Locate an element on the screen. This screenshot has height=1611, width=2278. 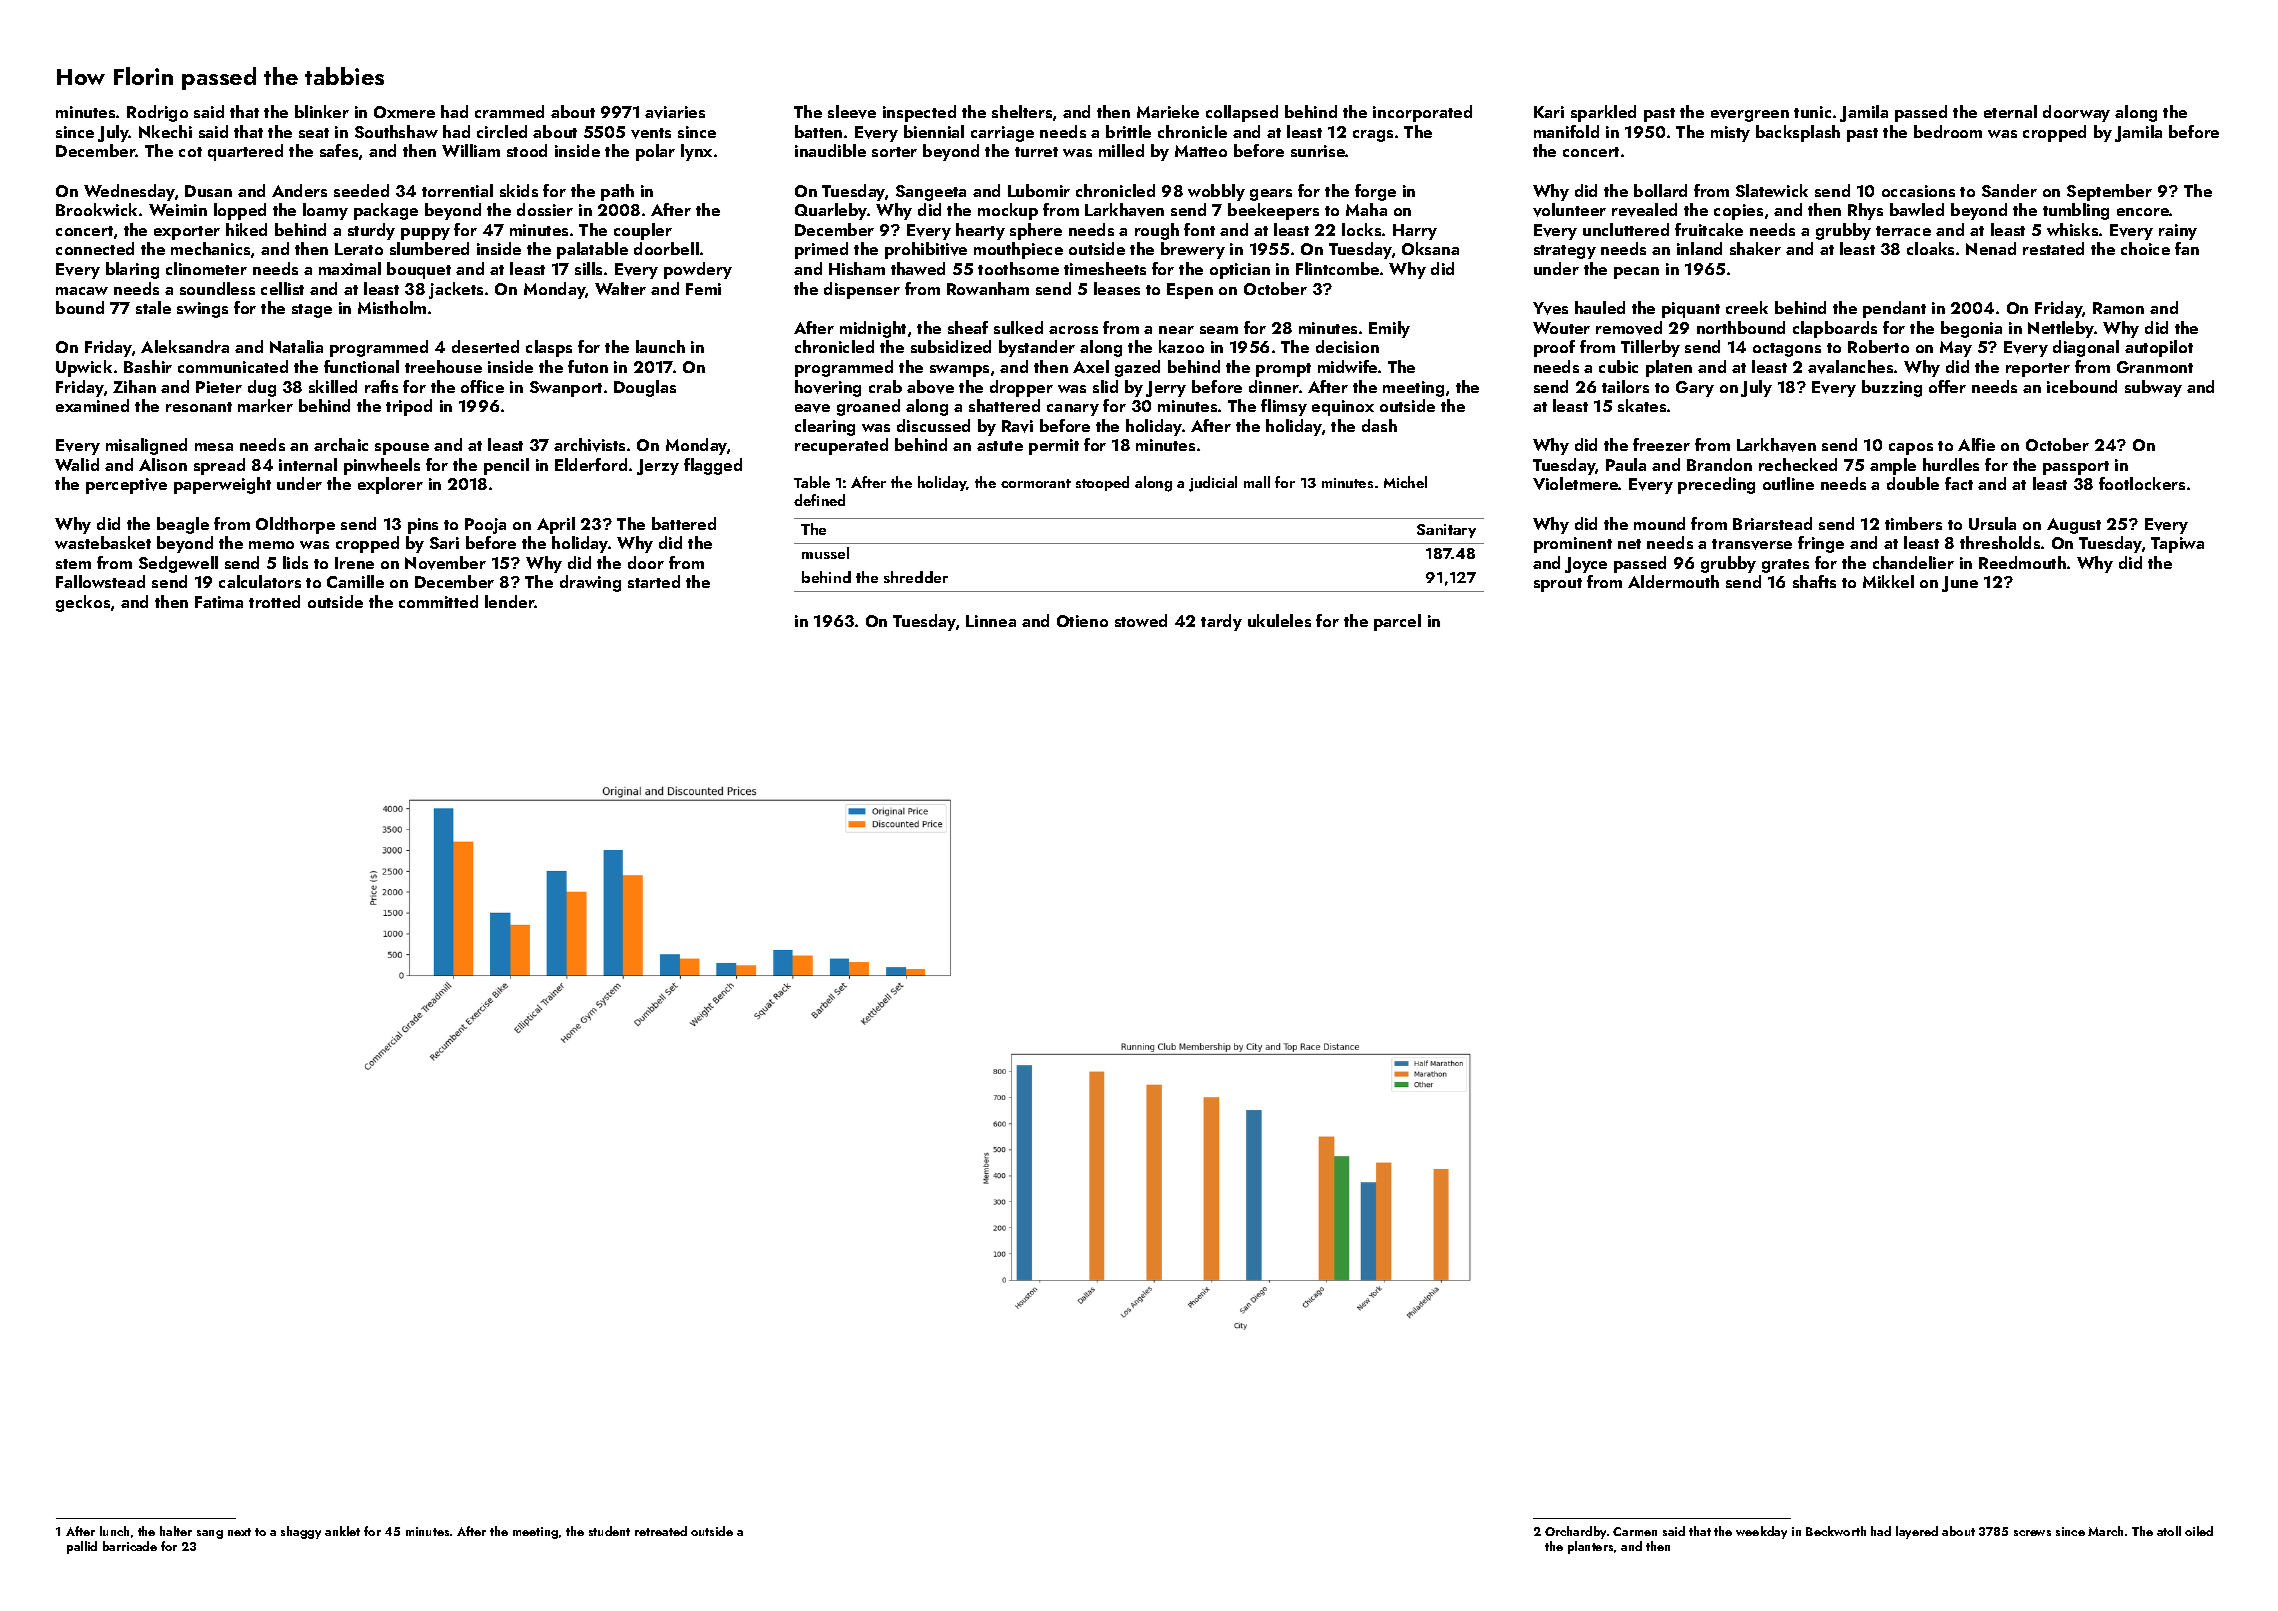
Fatima is located at coordinates (219, 602).
